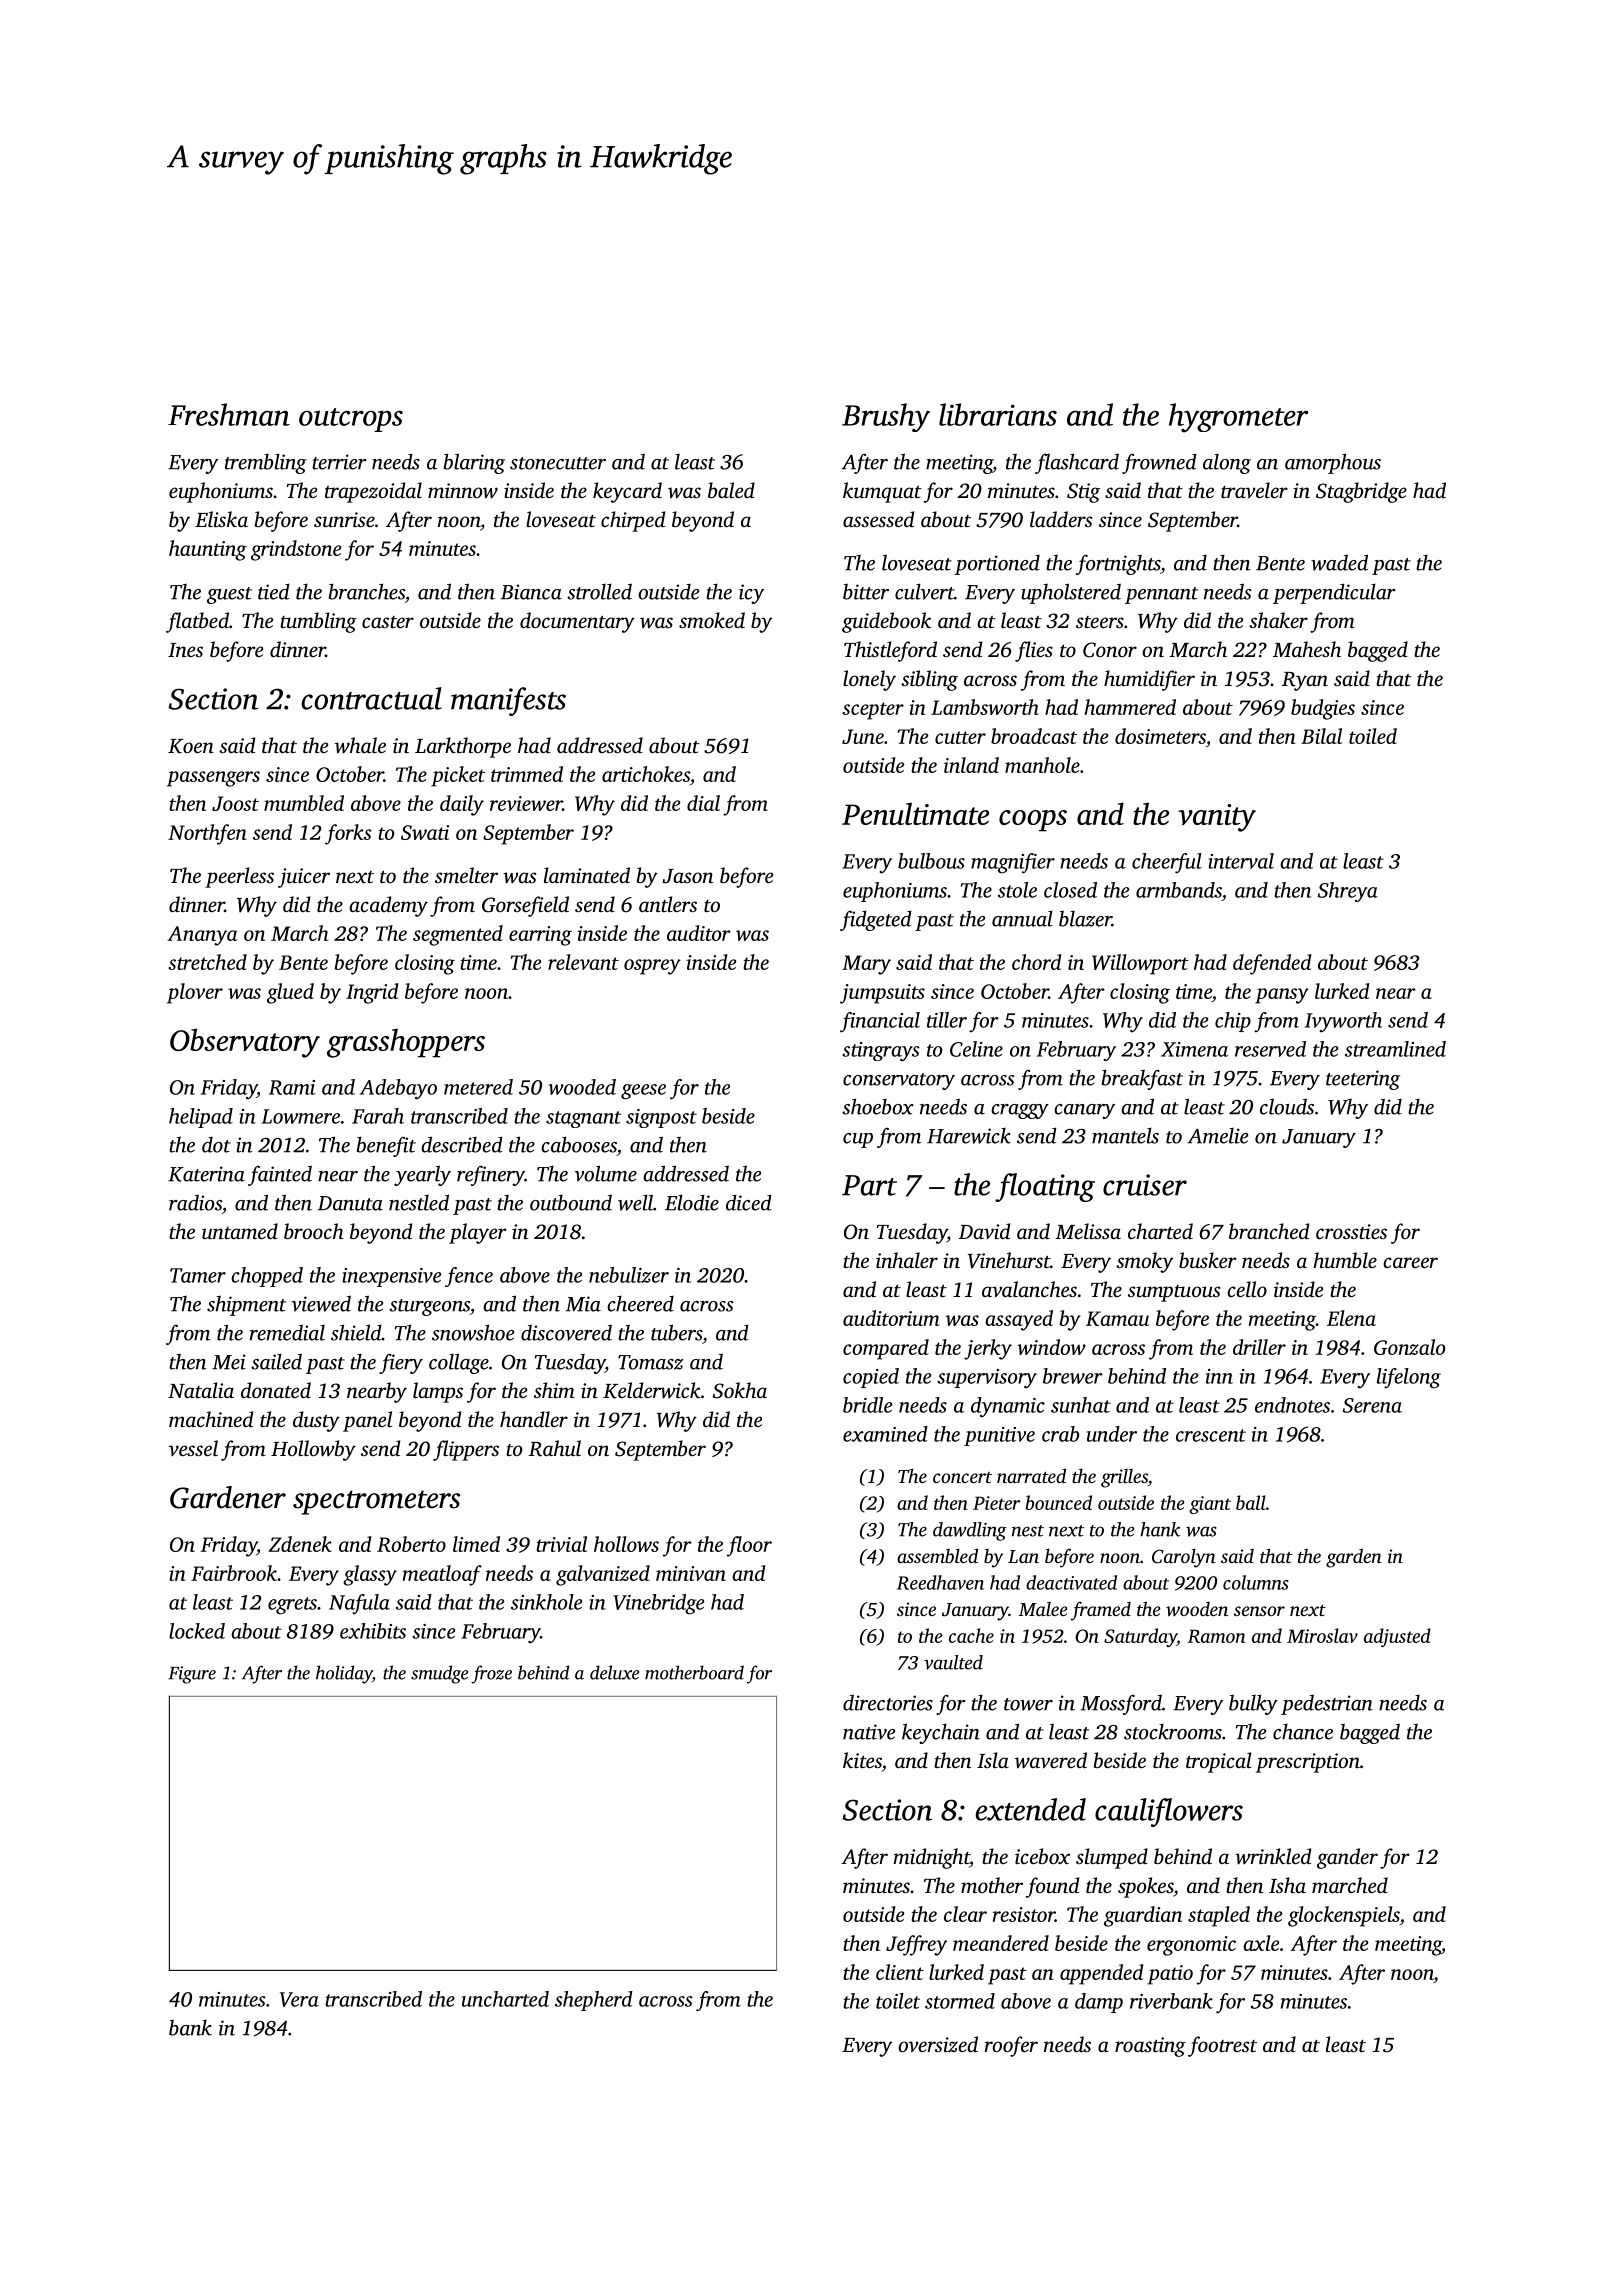  What do you see at coordinates (1409, 1378) in the screenshot?
I see `lifelong` at bounding box center [1409, 1378].
